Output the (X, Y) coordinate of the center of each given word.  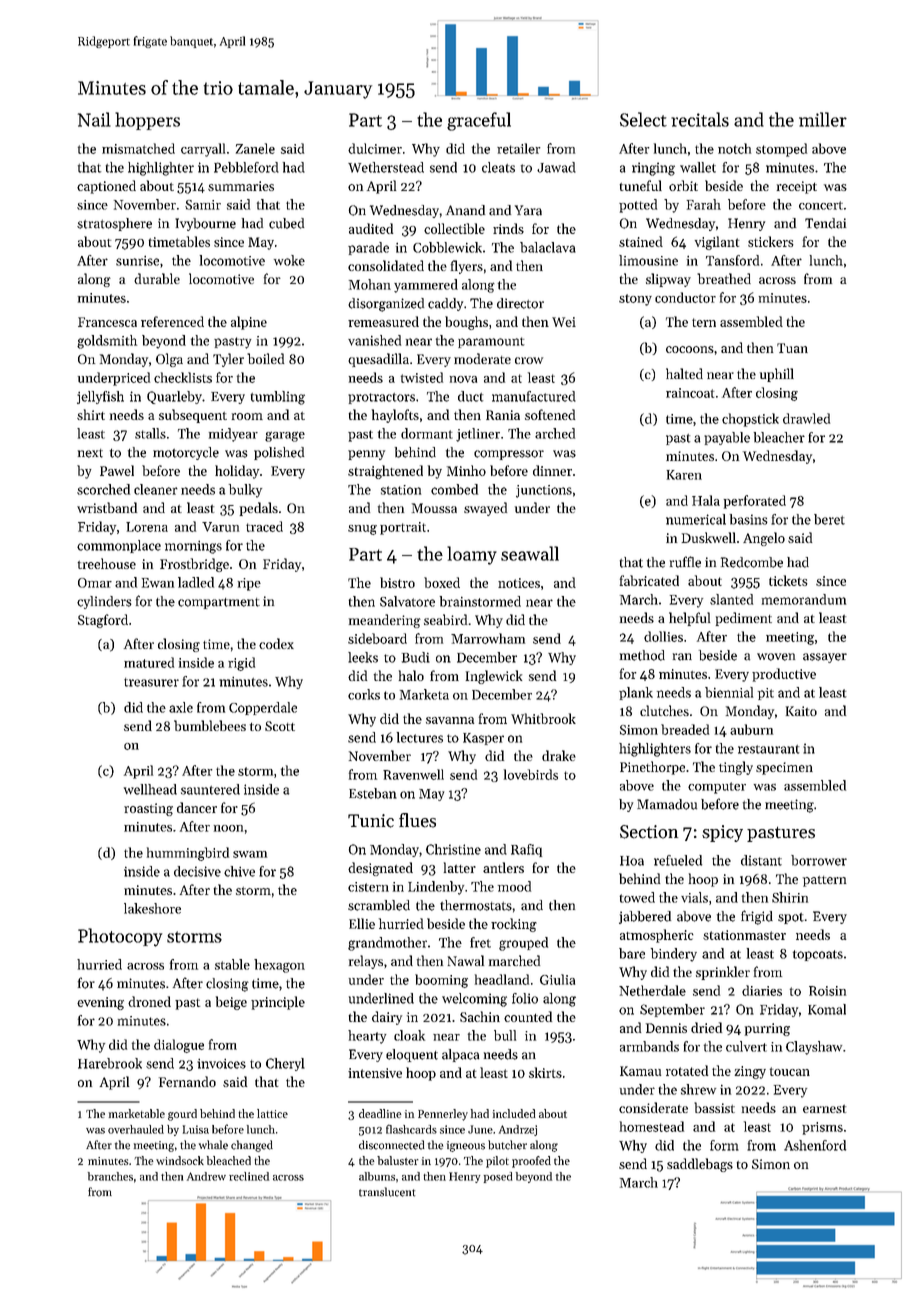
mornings (193, 547)
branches (110, 1176)
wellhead (150, 789)
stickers (771, 241)
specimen (784, 768)
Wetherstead (386, 167)
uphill (777, 375)
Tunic (371, 821)
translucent (387, 1192)
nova (463, 379)
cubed (286, 223)
